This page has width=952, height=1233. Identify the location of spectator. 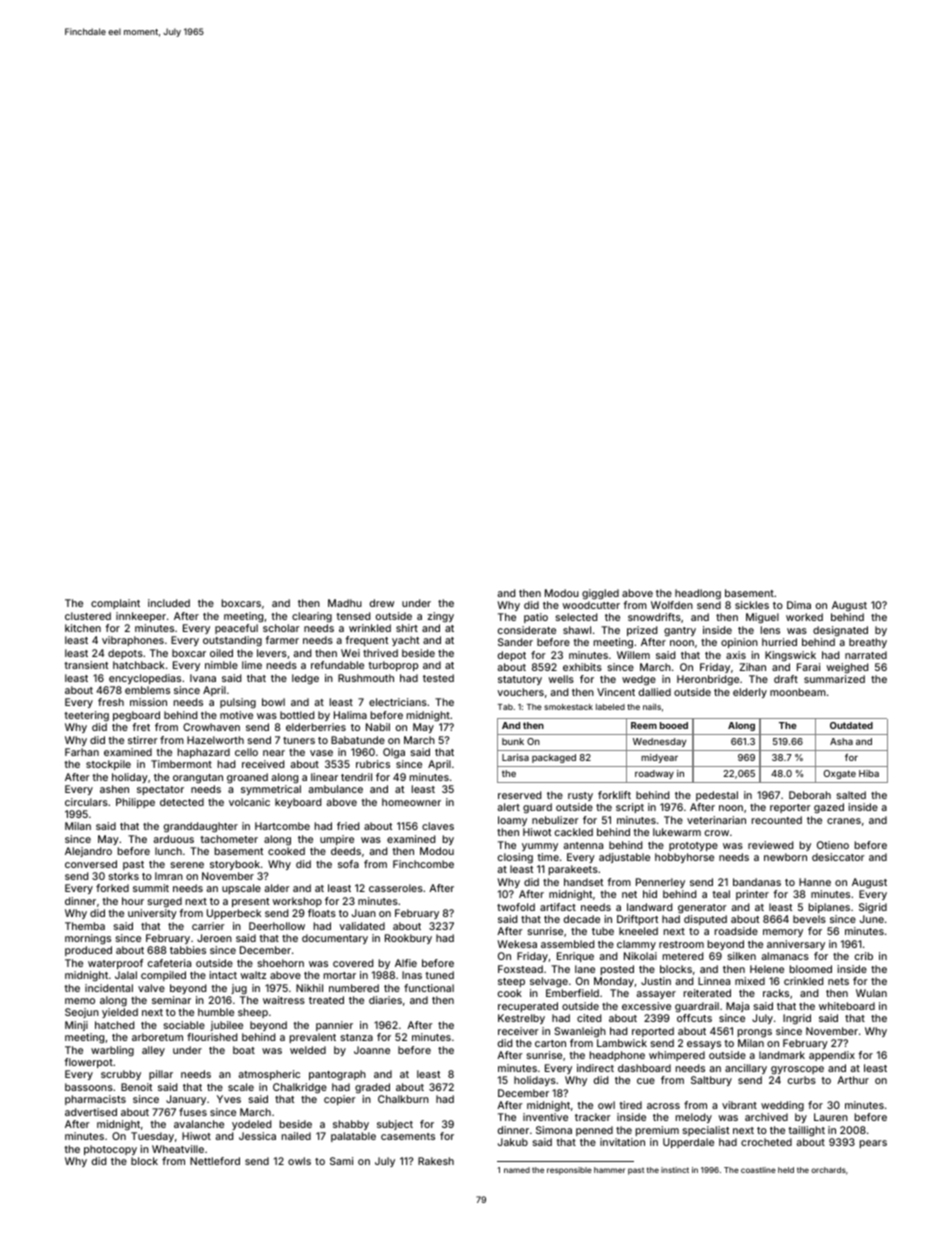
(160, 790).
